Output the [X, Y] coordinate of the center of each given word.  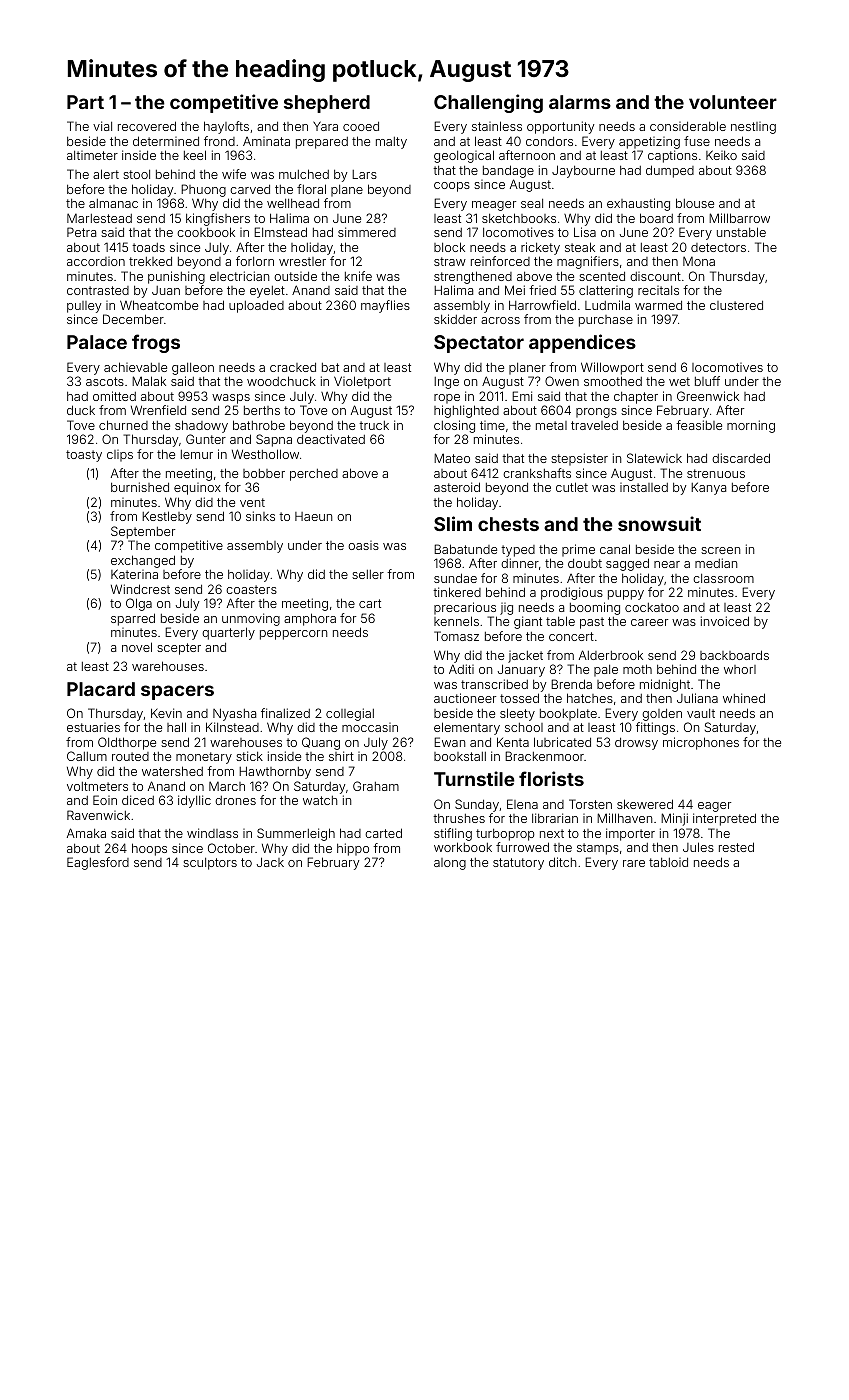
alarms [580, 102]
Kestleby [167, 517]
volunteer [733, 102]
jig [506, 609]
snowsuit [659, 523]
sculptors [210, 864]
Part [85, 102]
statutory [518, 864]
